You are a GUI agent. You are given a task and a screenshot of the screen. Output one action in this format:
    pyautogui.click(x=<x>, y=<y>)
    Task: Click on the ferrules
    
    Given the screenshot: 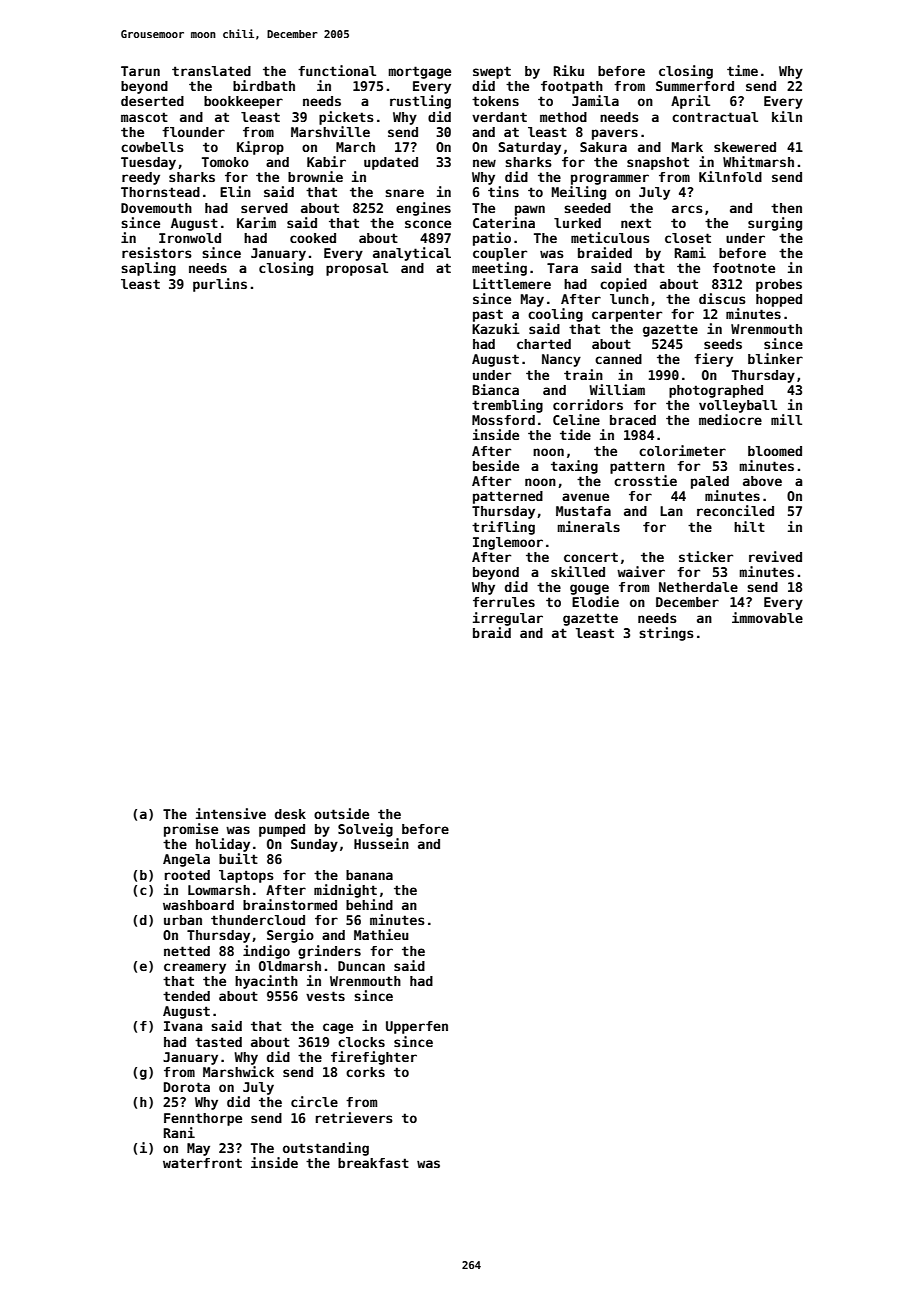 What is the action you would take?
    pyautogui.click(x=504, y=602)
